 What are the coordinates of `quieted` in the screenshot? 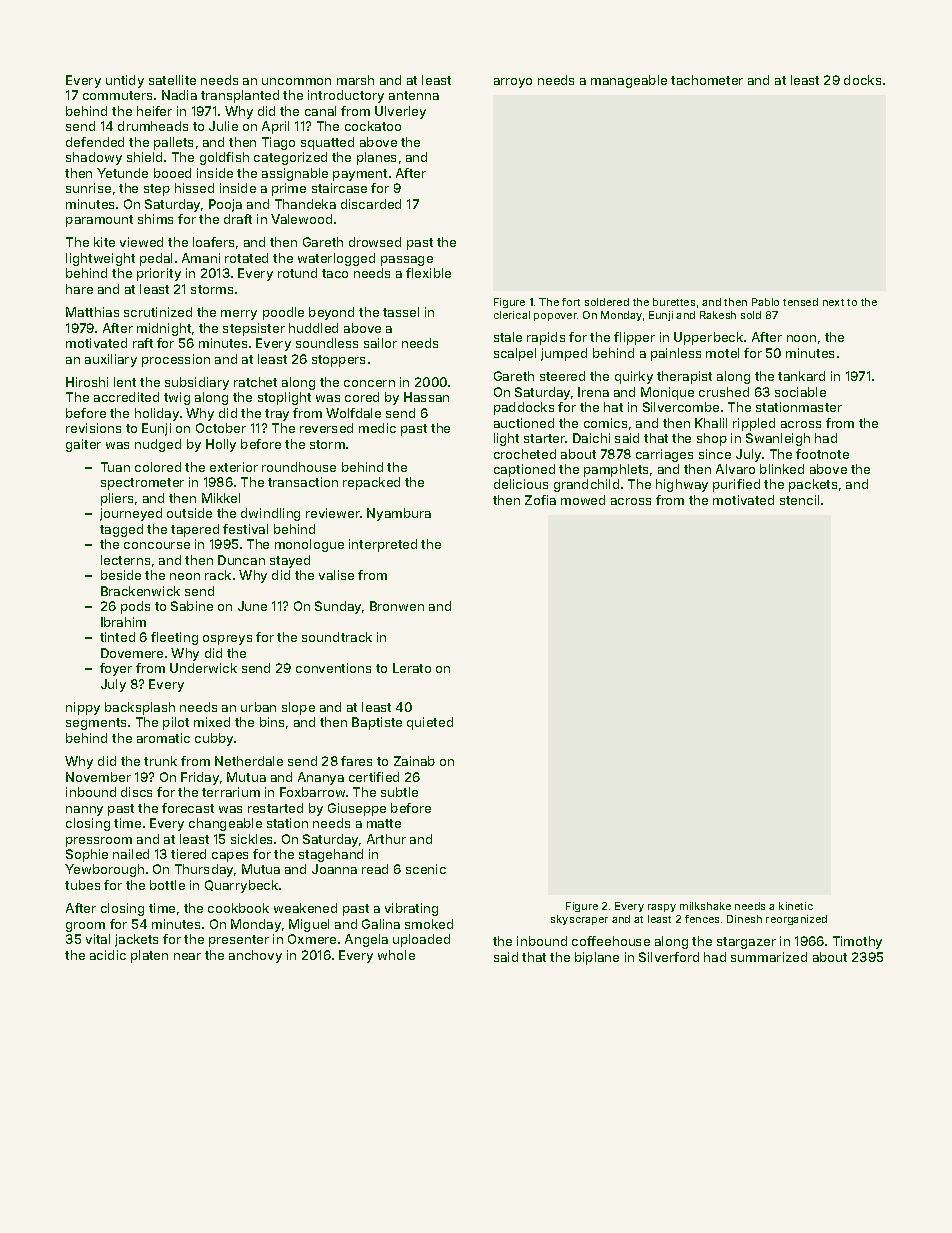 It's located at (430, 723).
